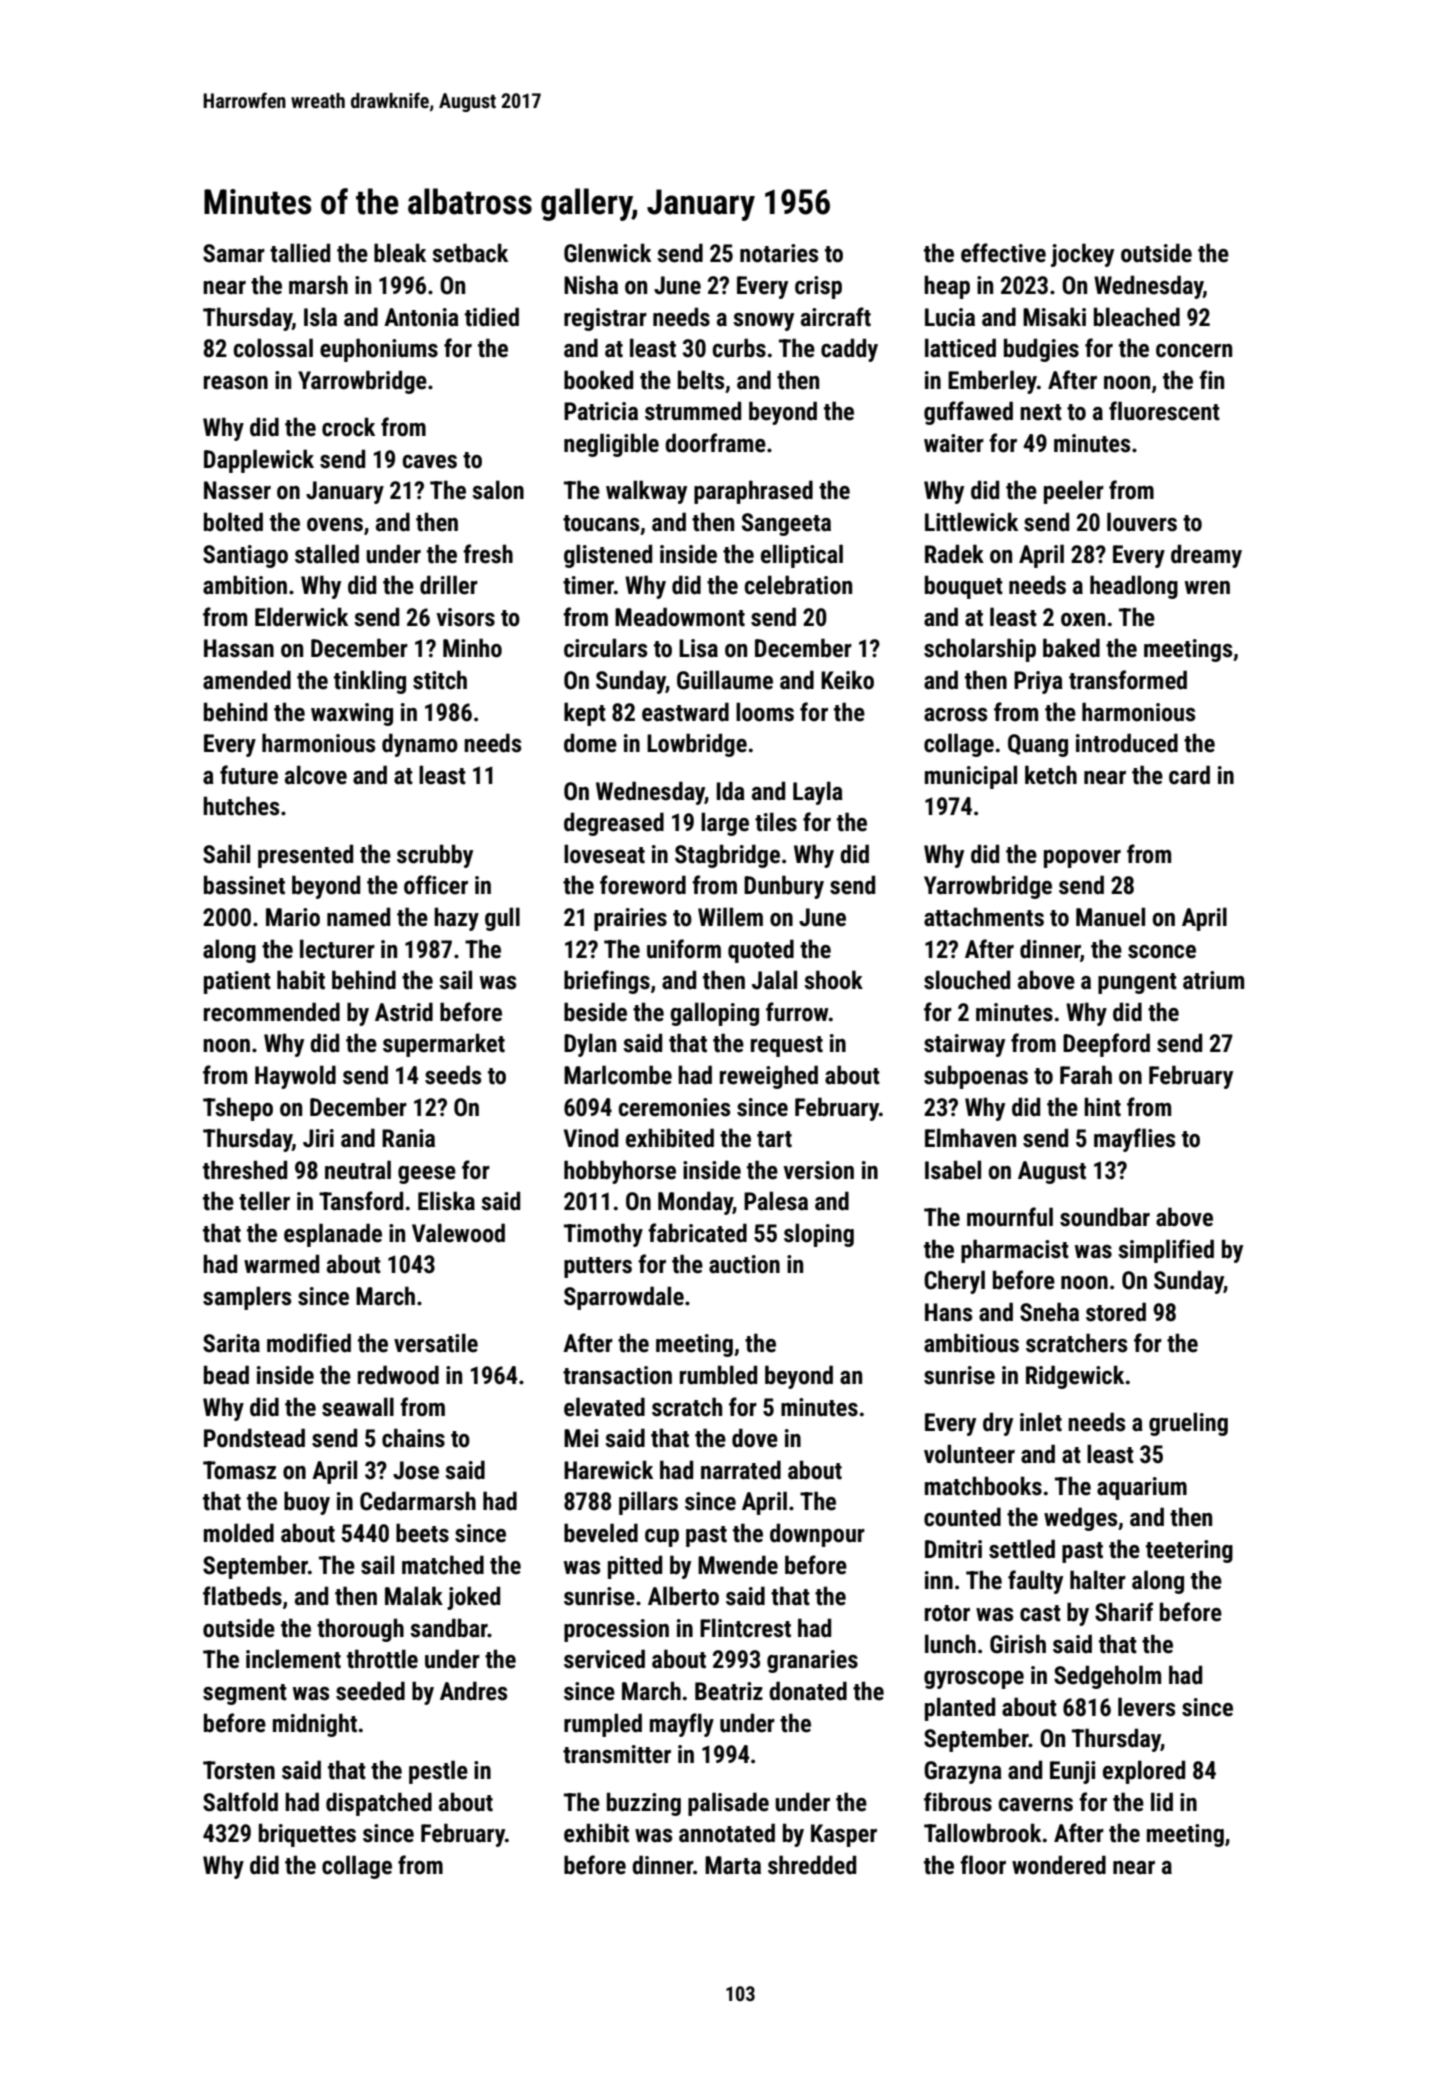 This screenshot has height=2100, width=1450. I want to click on named, so click(358, 917).
